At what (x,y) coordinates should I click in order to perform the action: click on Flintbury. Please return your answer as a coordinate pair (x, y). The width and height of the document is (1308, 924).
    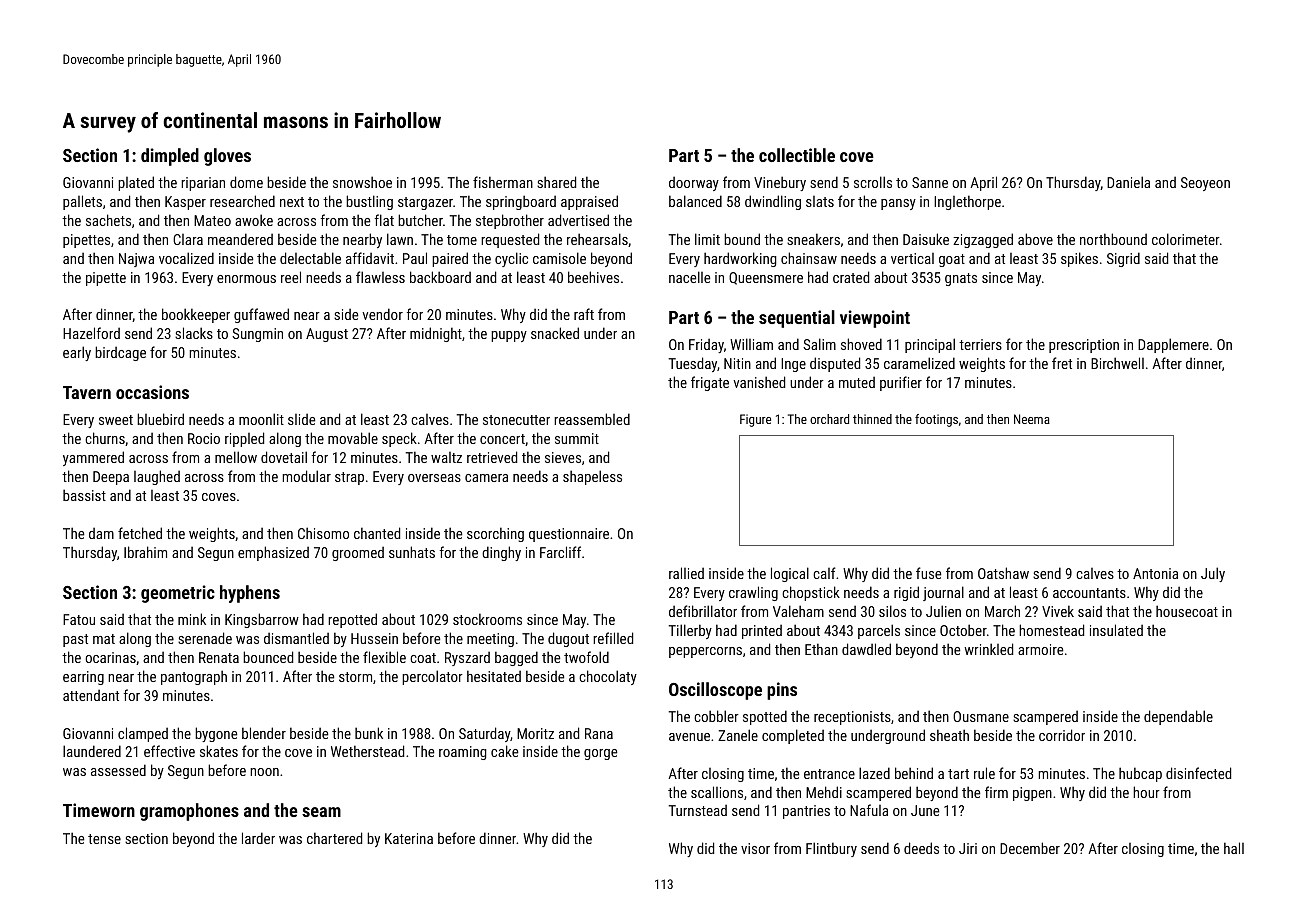
    Looking at the image, I should click on (831, 849).
